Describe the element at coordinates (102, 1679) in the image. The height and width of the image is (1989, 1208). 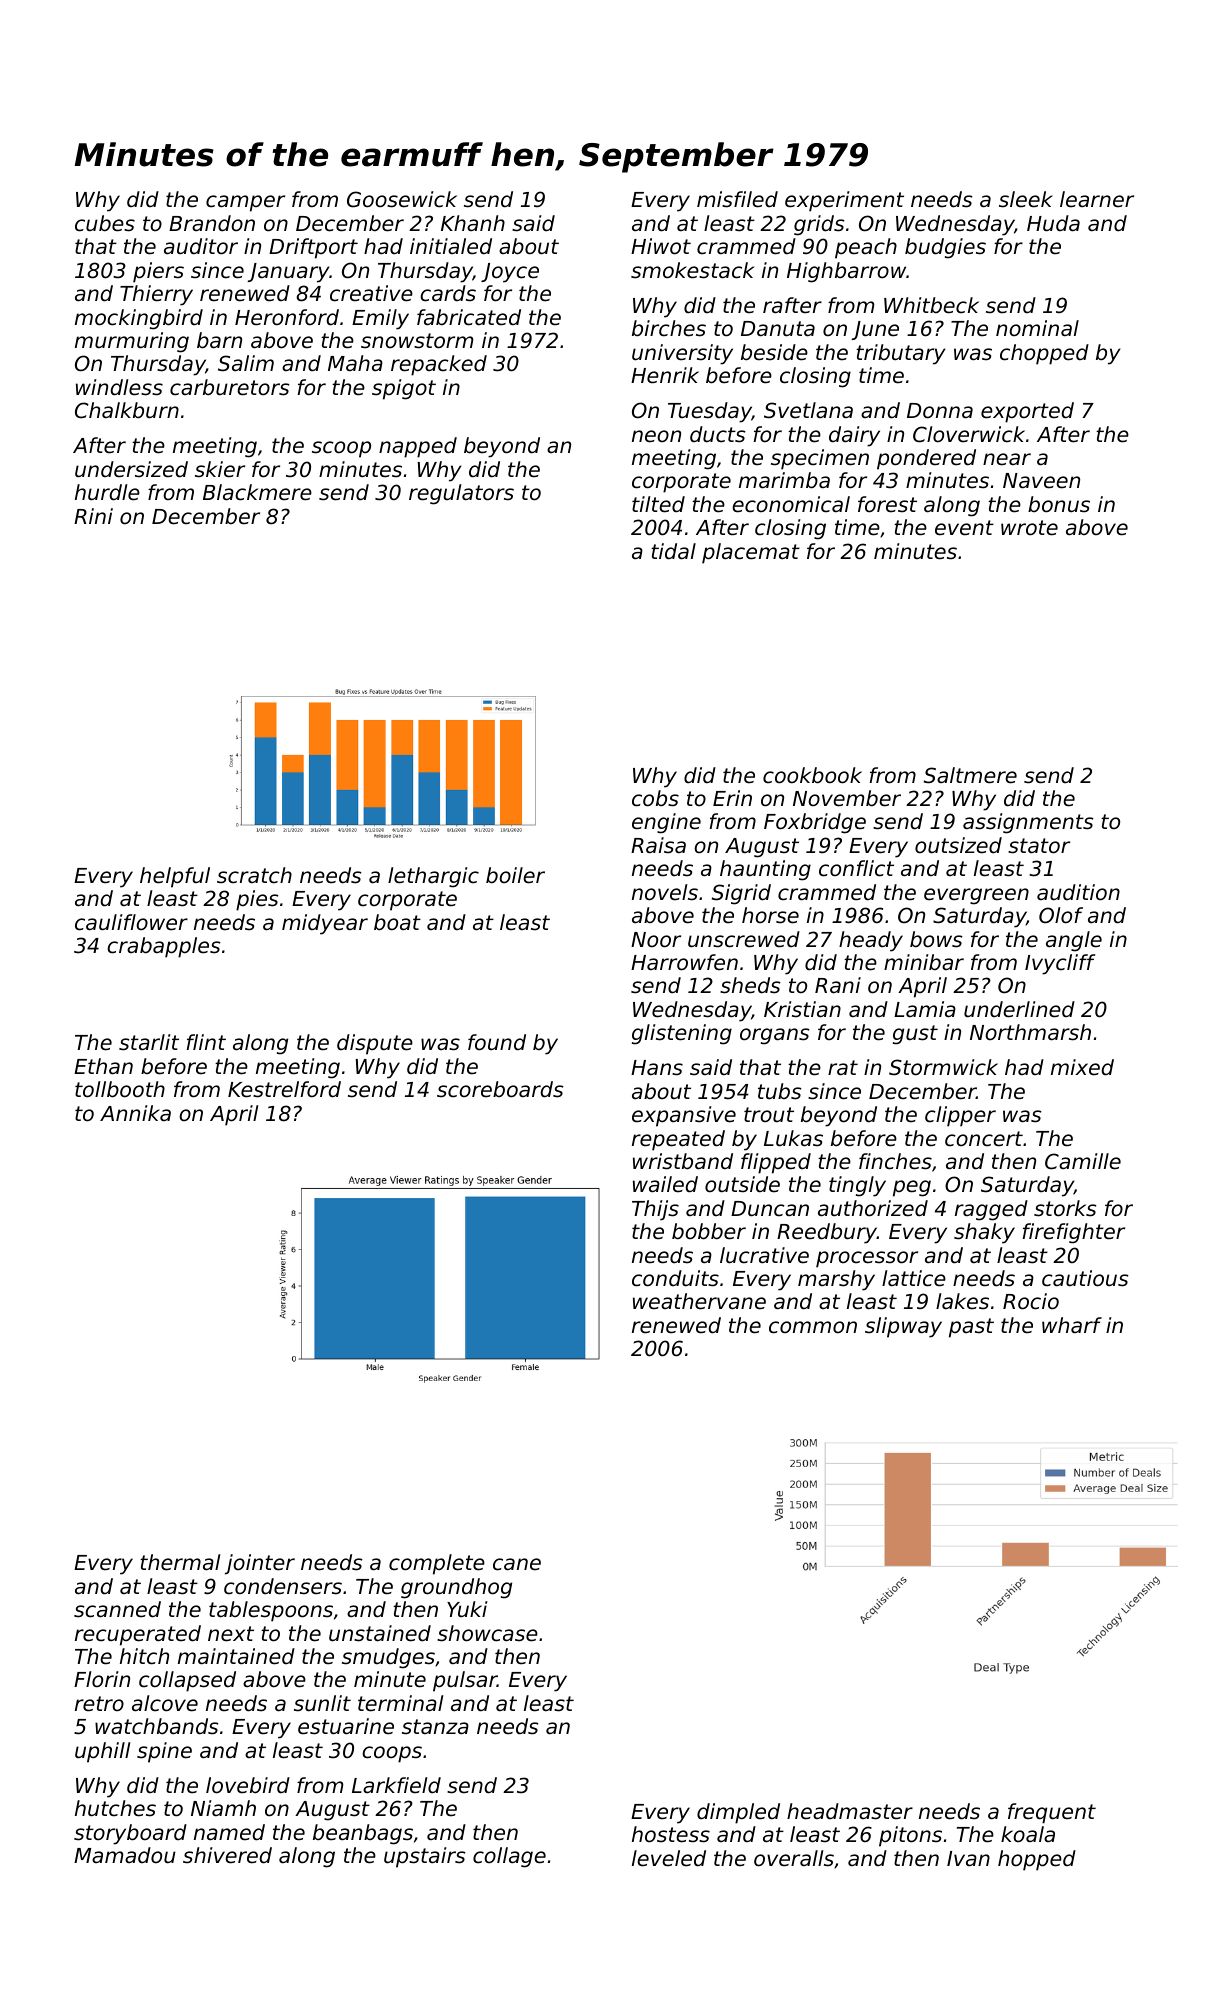
I see `Florin` at that location.
